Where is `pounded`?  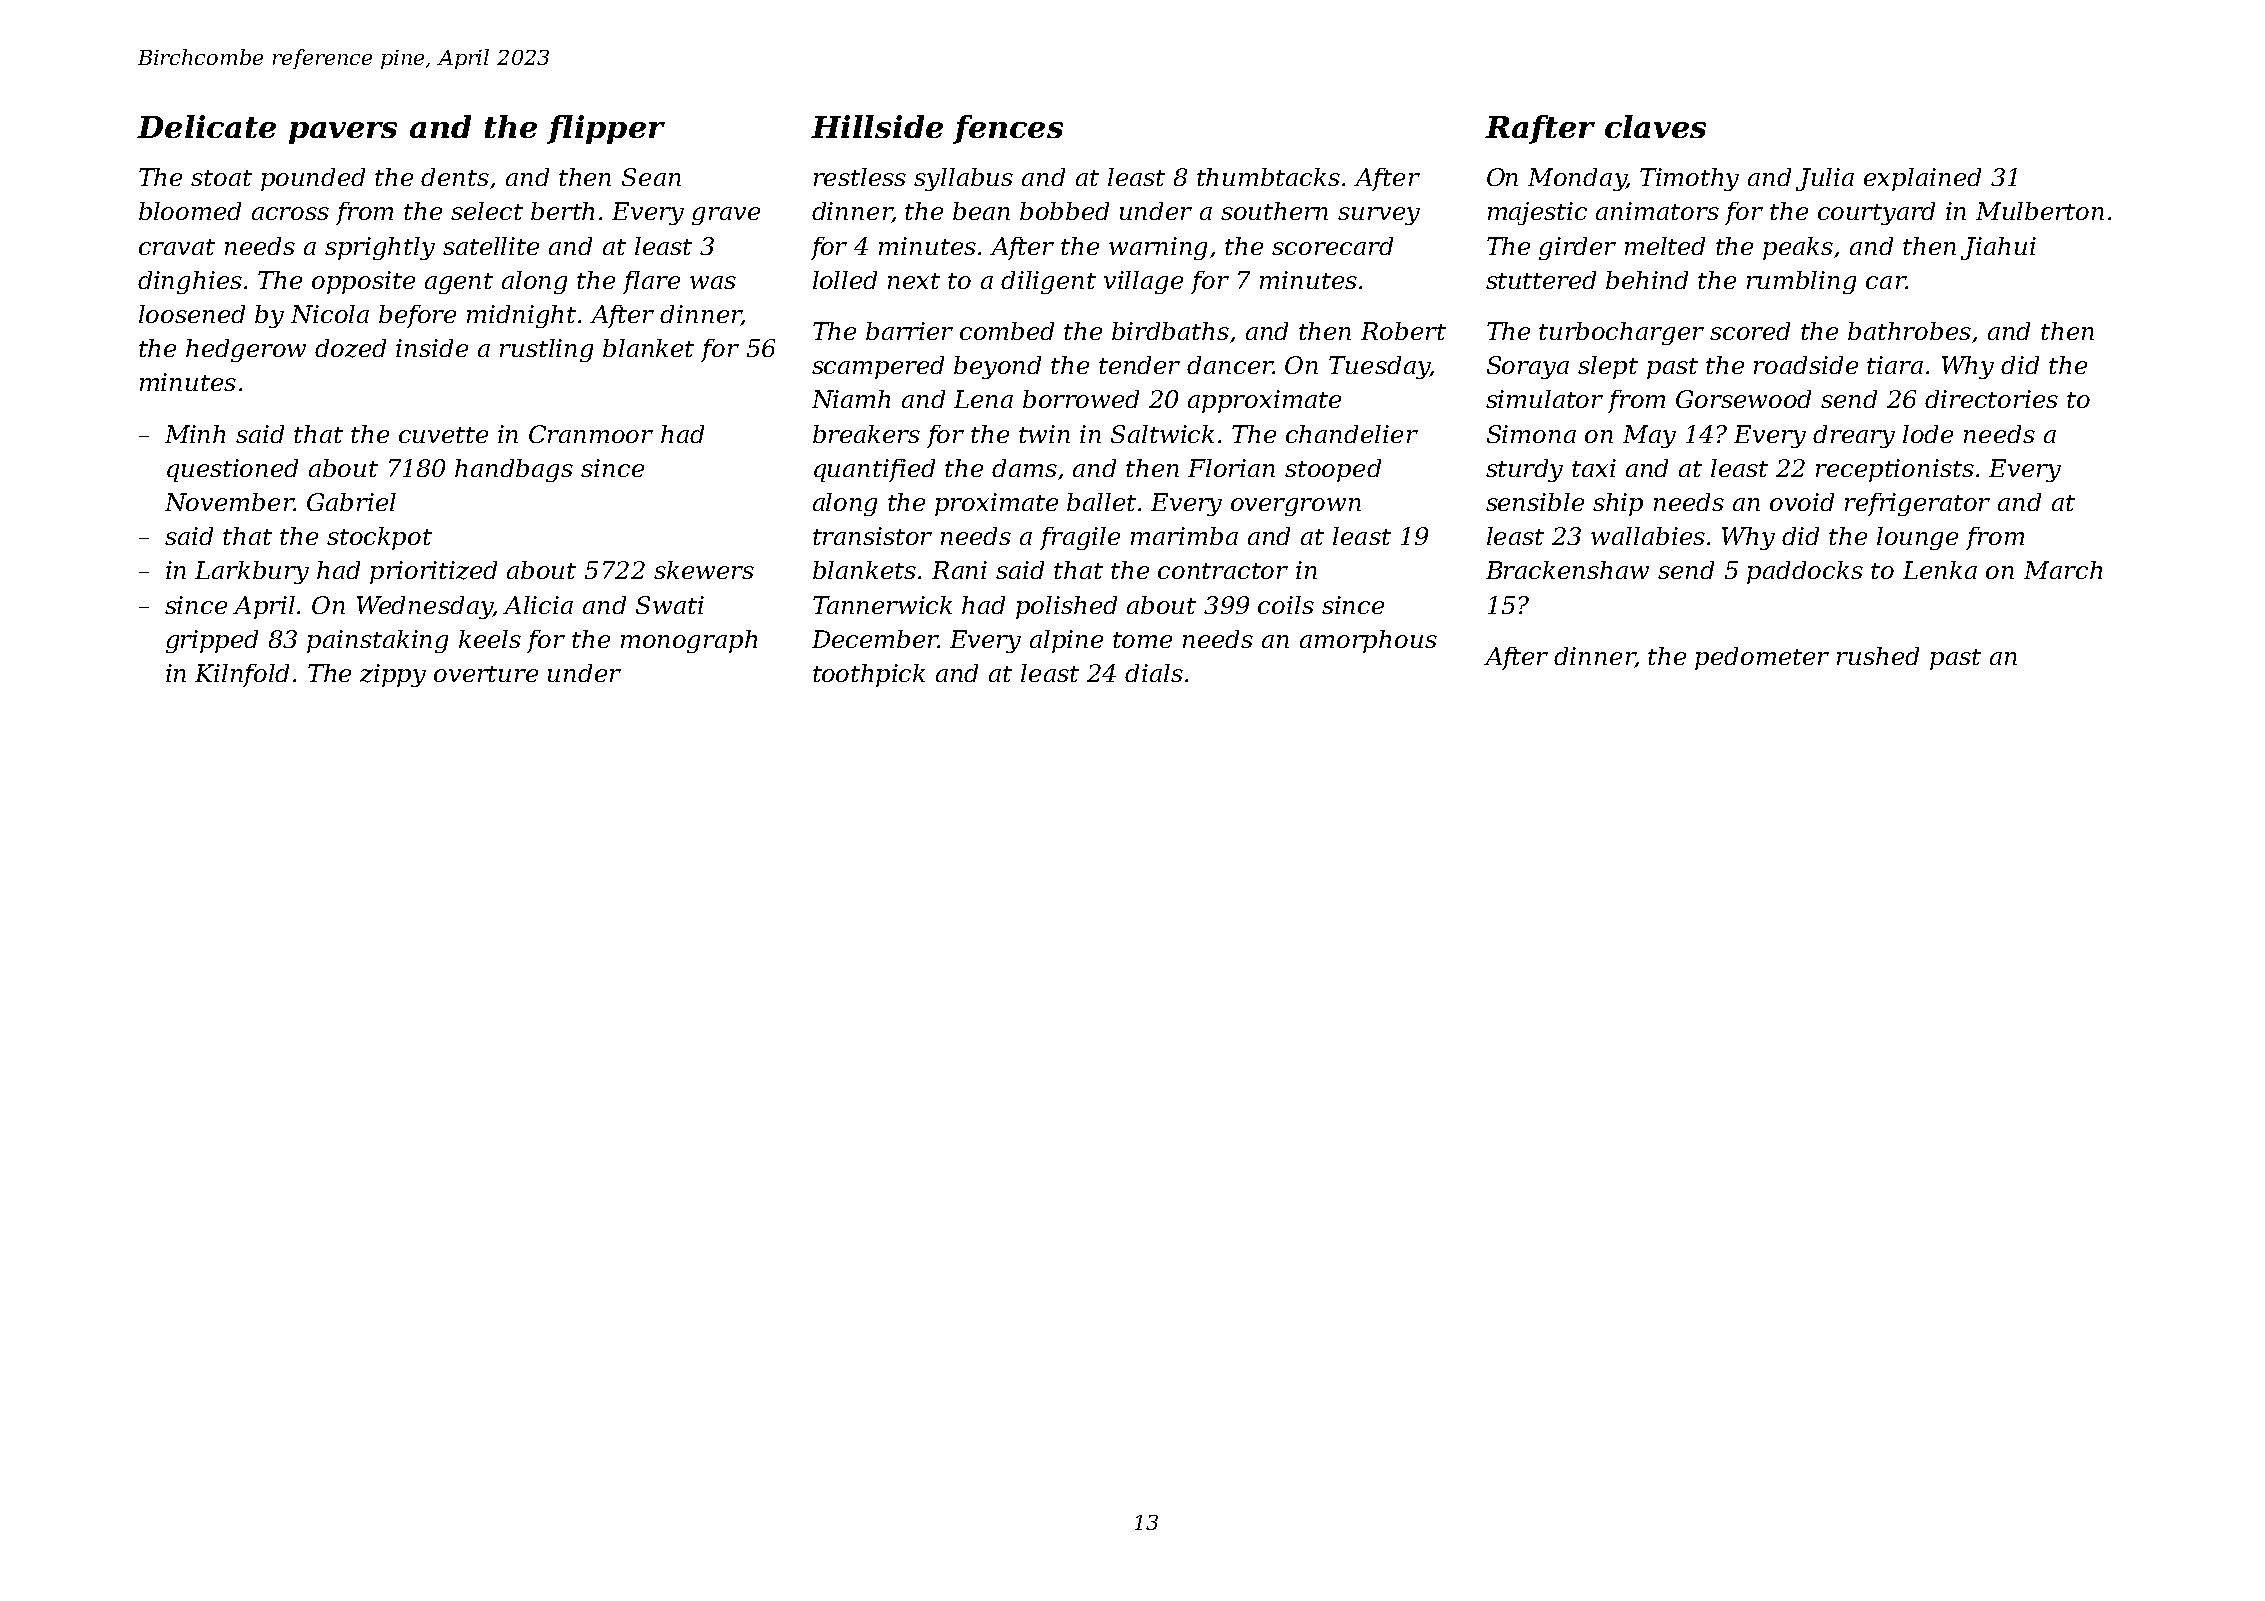 pounded is located at coordinates (313, 179).
